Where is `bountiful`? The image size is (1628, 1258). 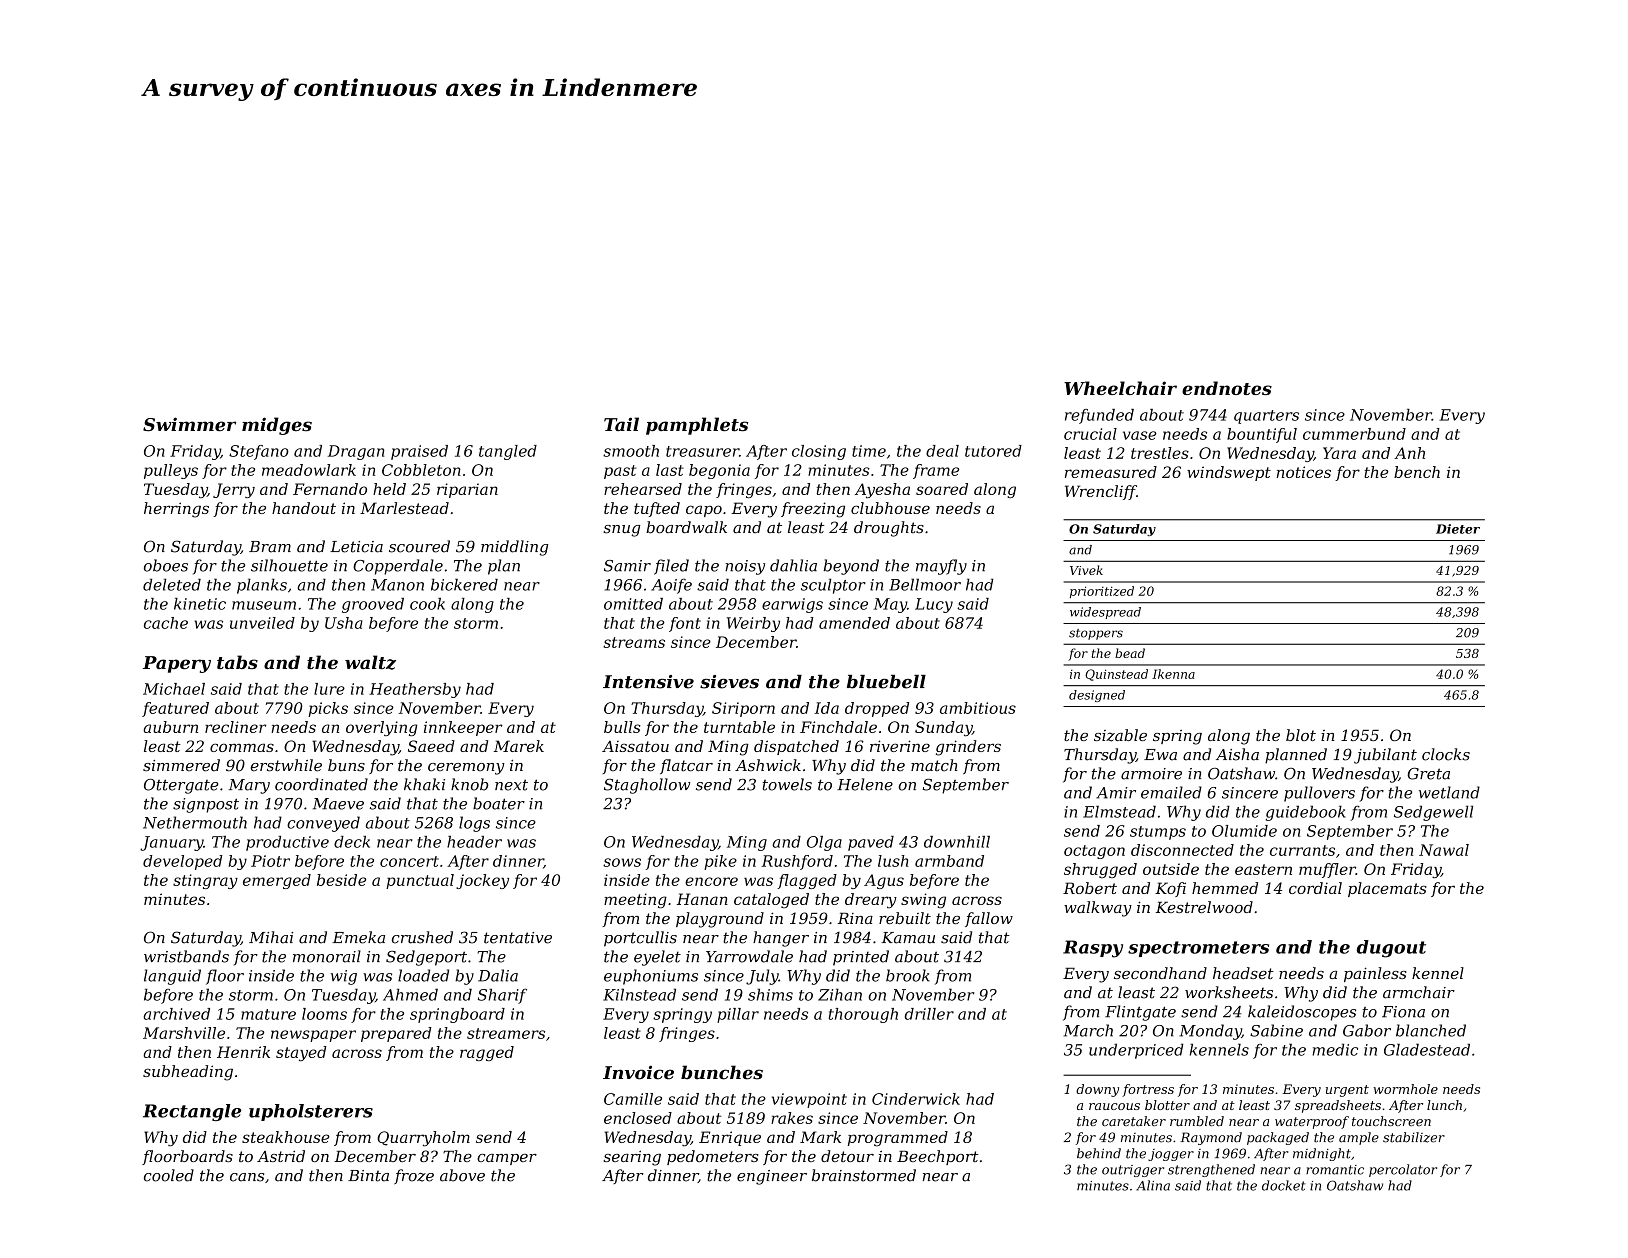
bountiful is located at coordinates (1262, 435).
